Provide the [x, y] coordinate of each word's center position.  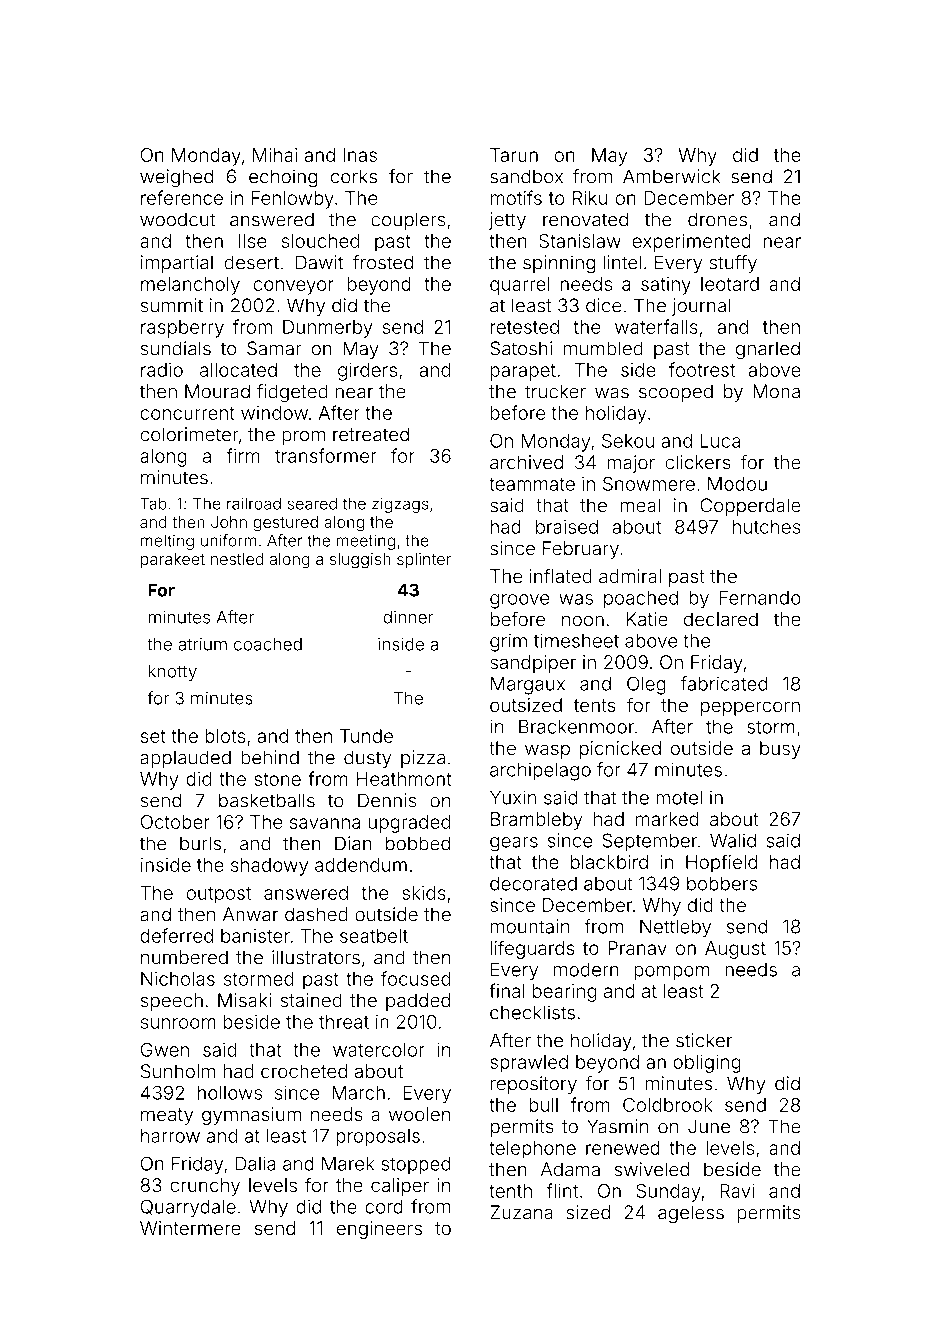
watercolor [379, 1049]
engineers [379, 1230]
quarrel [520, 286]
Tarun [514, 155]
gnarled [768, 350]
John [229, 522]
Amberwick [671, 176]
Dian [353, 843]
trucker [555, 391]
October [175, 822]
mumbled [603, 348]
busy [780, 750]
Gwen [165, 1049]
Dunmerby [328, 329]
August [735, 950]
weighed [176, 178]
